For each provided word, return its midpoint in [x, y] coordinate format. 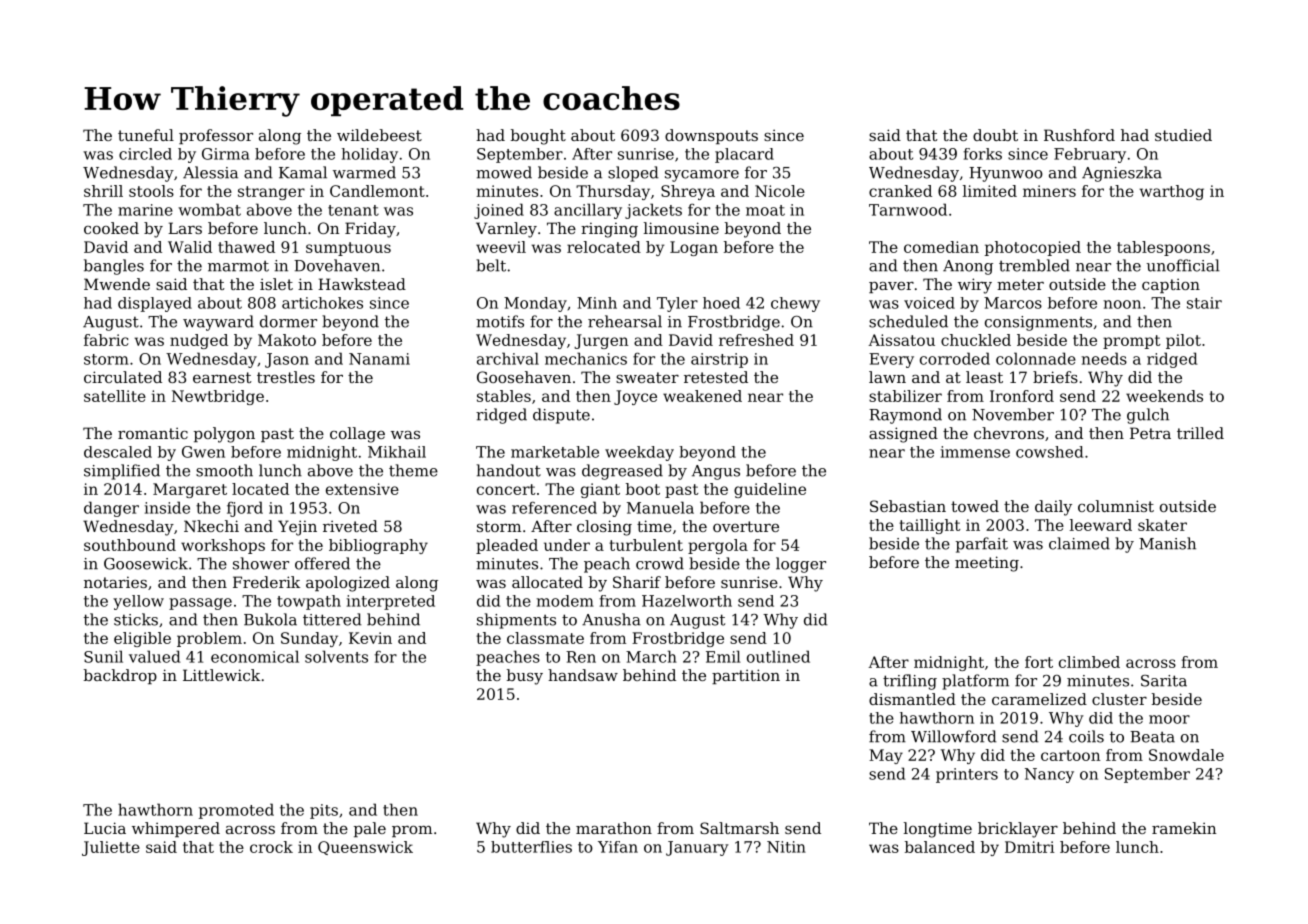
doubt [995, 135]
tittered [332, 619]
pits [324, 811]
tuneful [146, 135]
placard [744, 155]
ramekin [1184, 828]
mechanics [586, 358]
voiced [929, 303]
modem [565, 601]
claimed [1079, 543]
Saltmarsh [739, 828]
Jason [287, 360]
